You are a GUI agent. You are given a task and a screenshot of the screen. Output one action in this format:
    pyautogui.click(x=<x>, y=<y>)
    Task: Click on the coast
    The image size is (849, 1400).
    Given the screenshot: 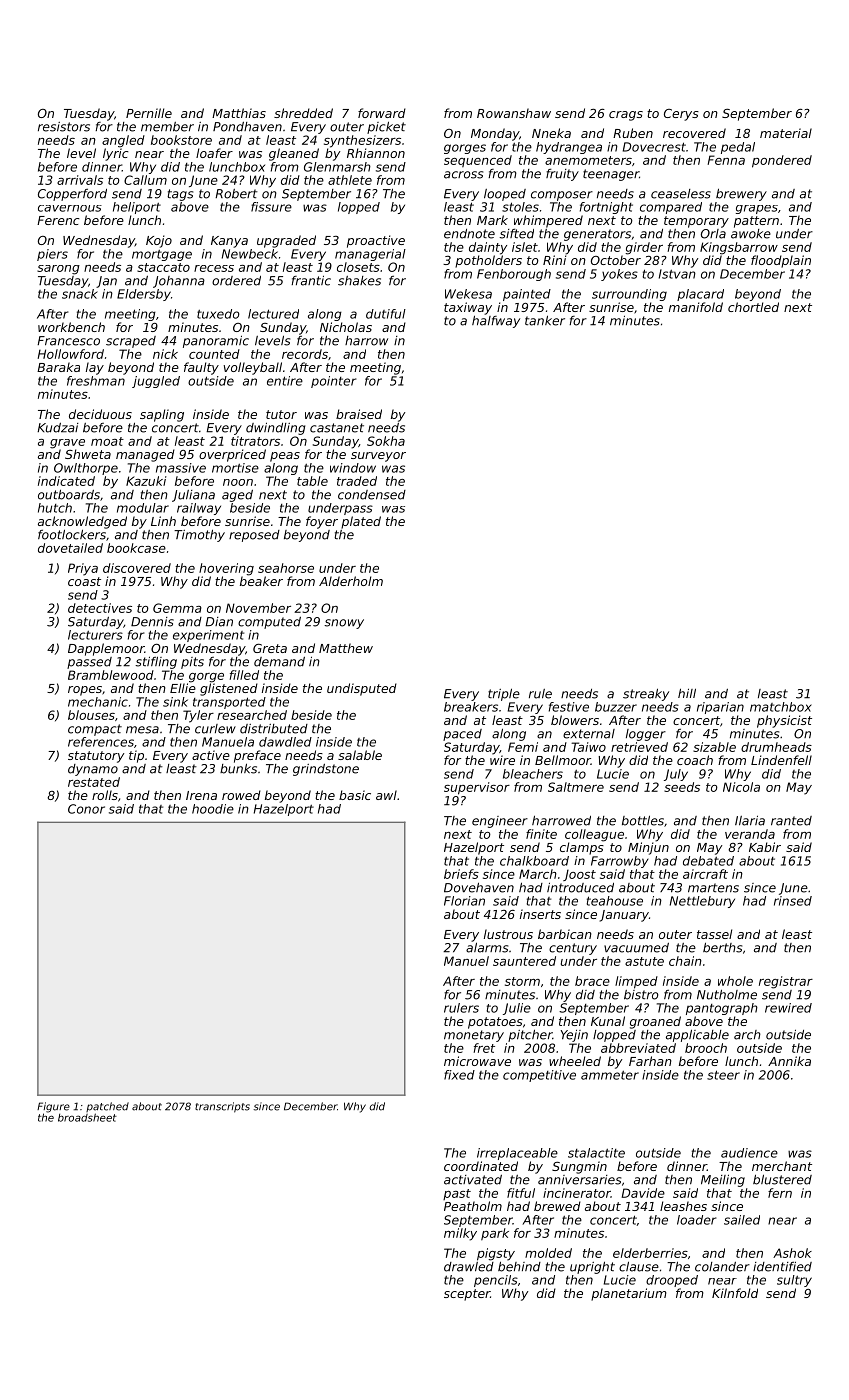 What is the action you would take?
    pyautogui.click(x=84, y=581)
